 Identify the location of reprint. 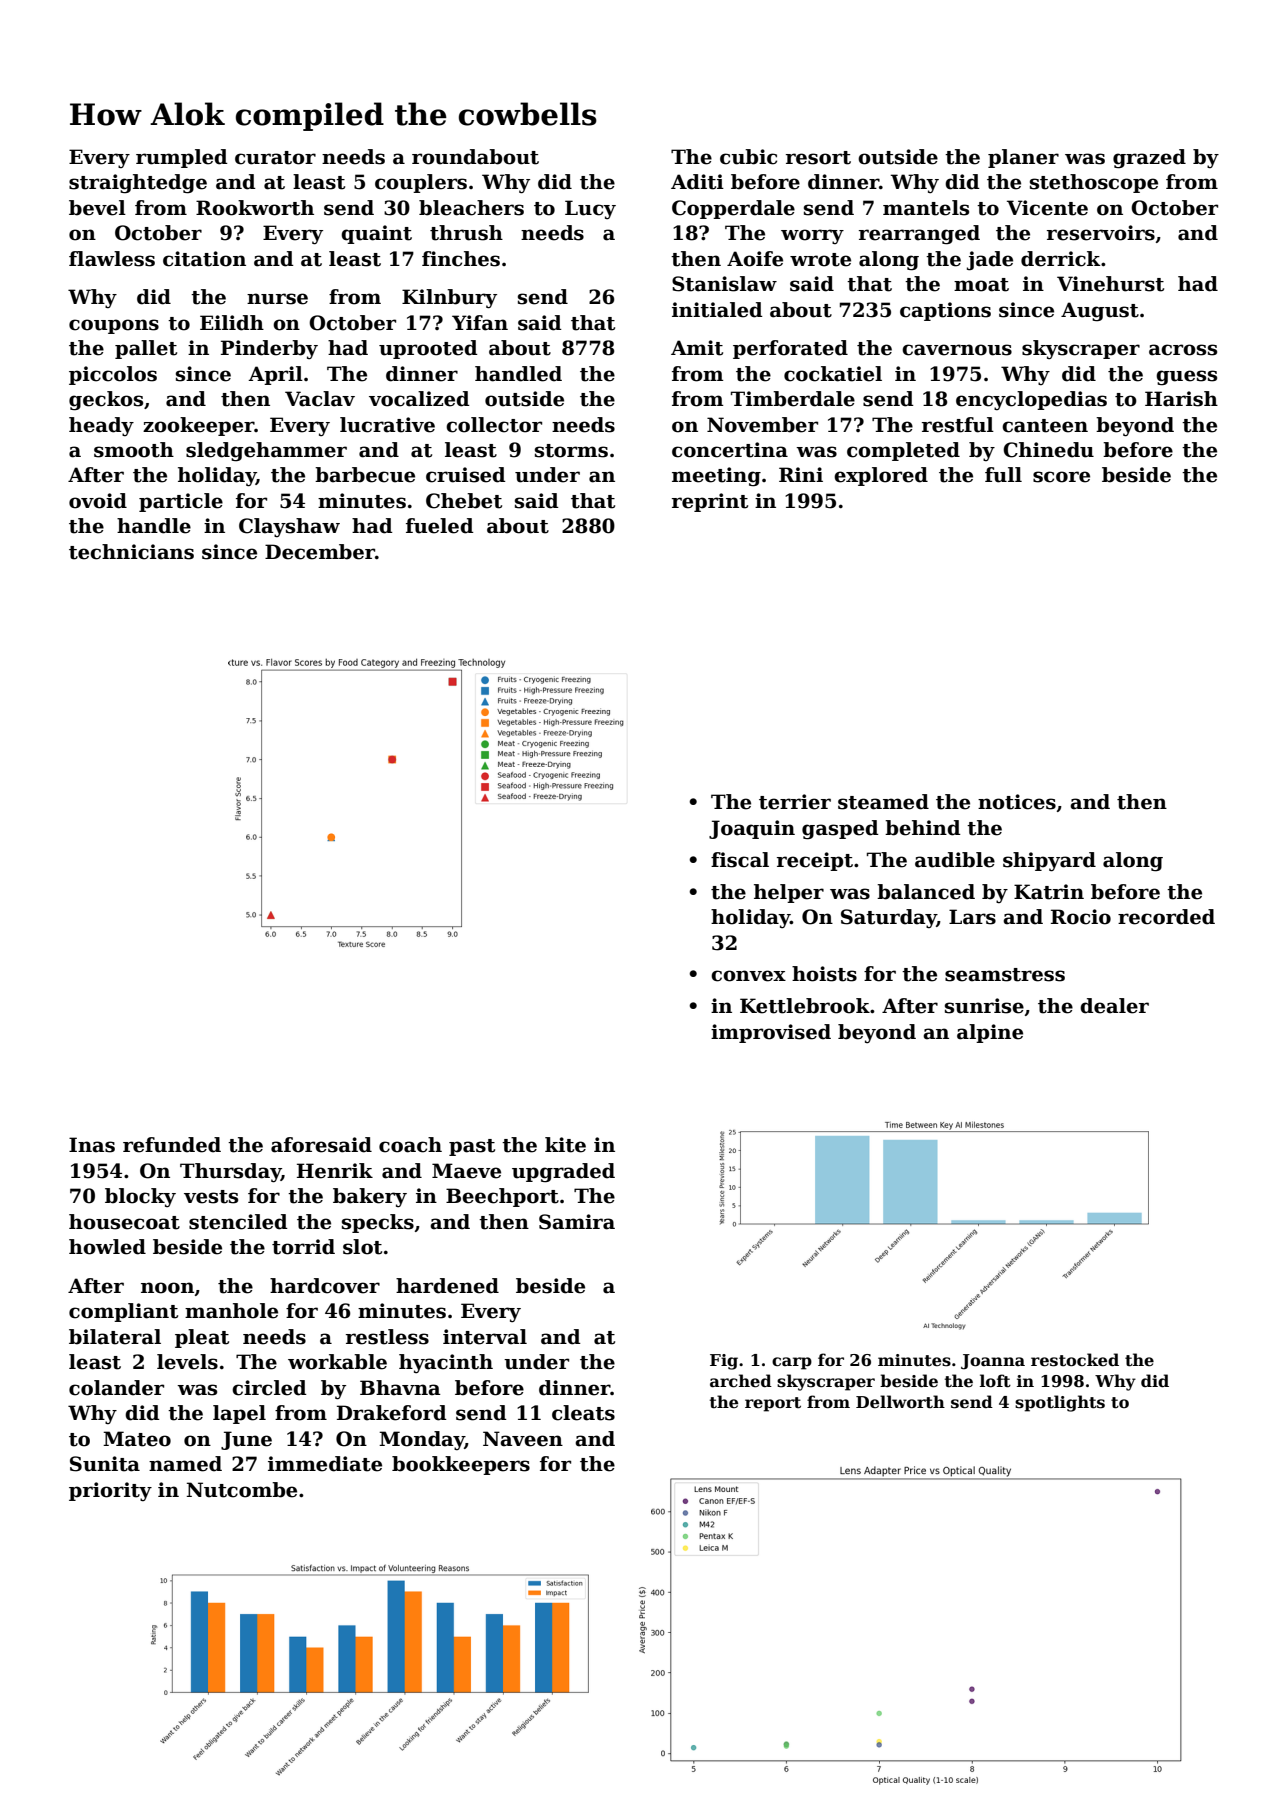
(710, 502).
